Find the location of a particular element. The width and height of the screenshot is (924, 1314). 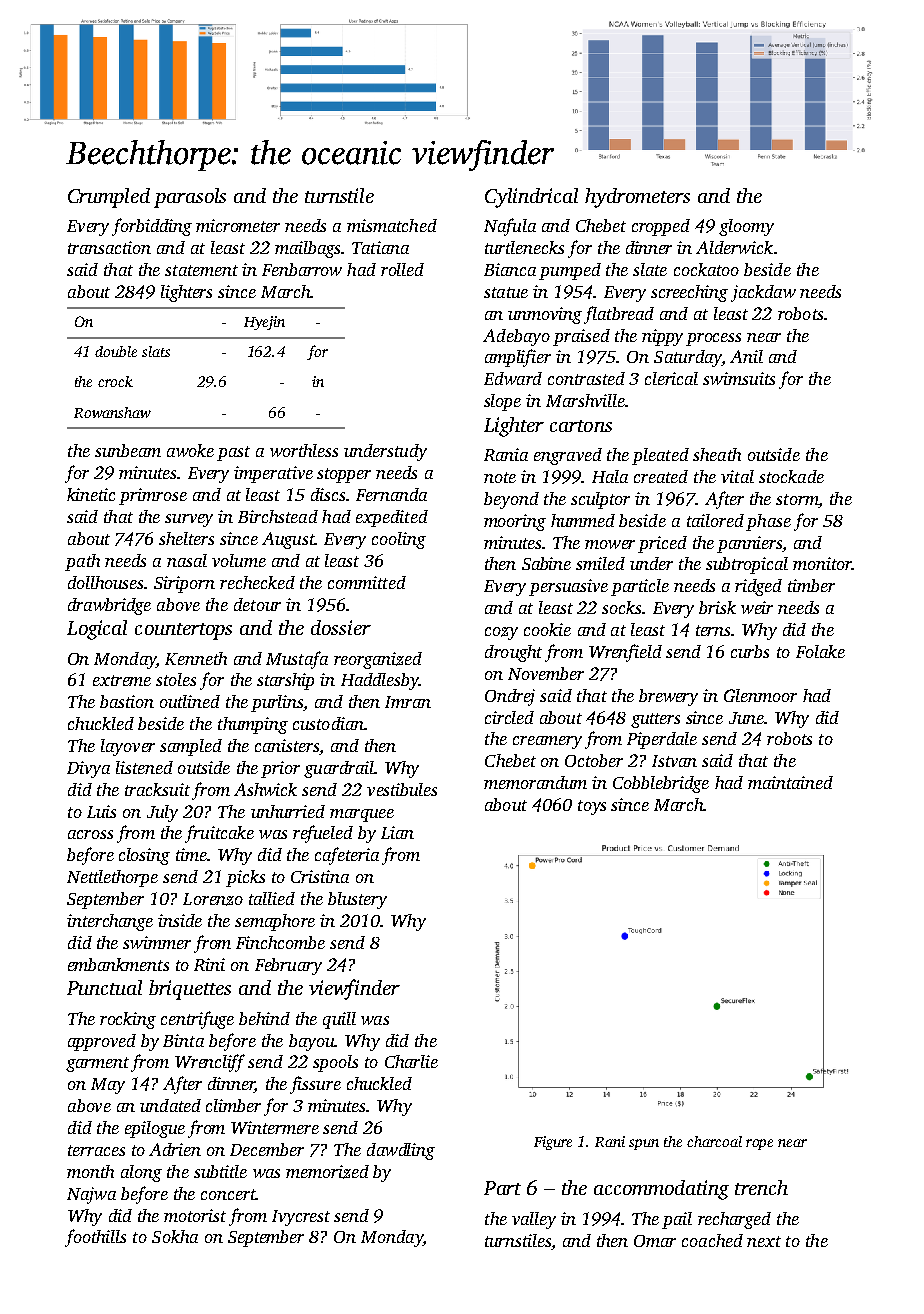

committed is located at coordinates (367, 582).
